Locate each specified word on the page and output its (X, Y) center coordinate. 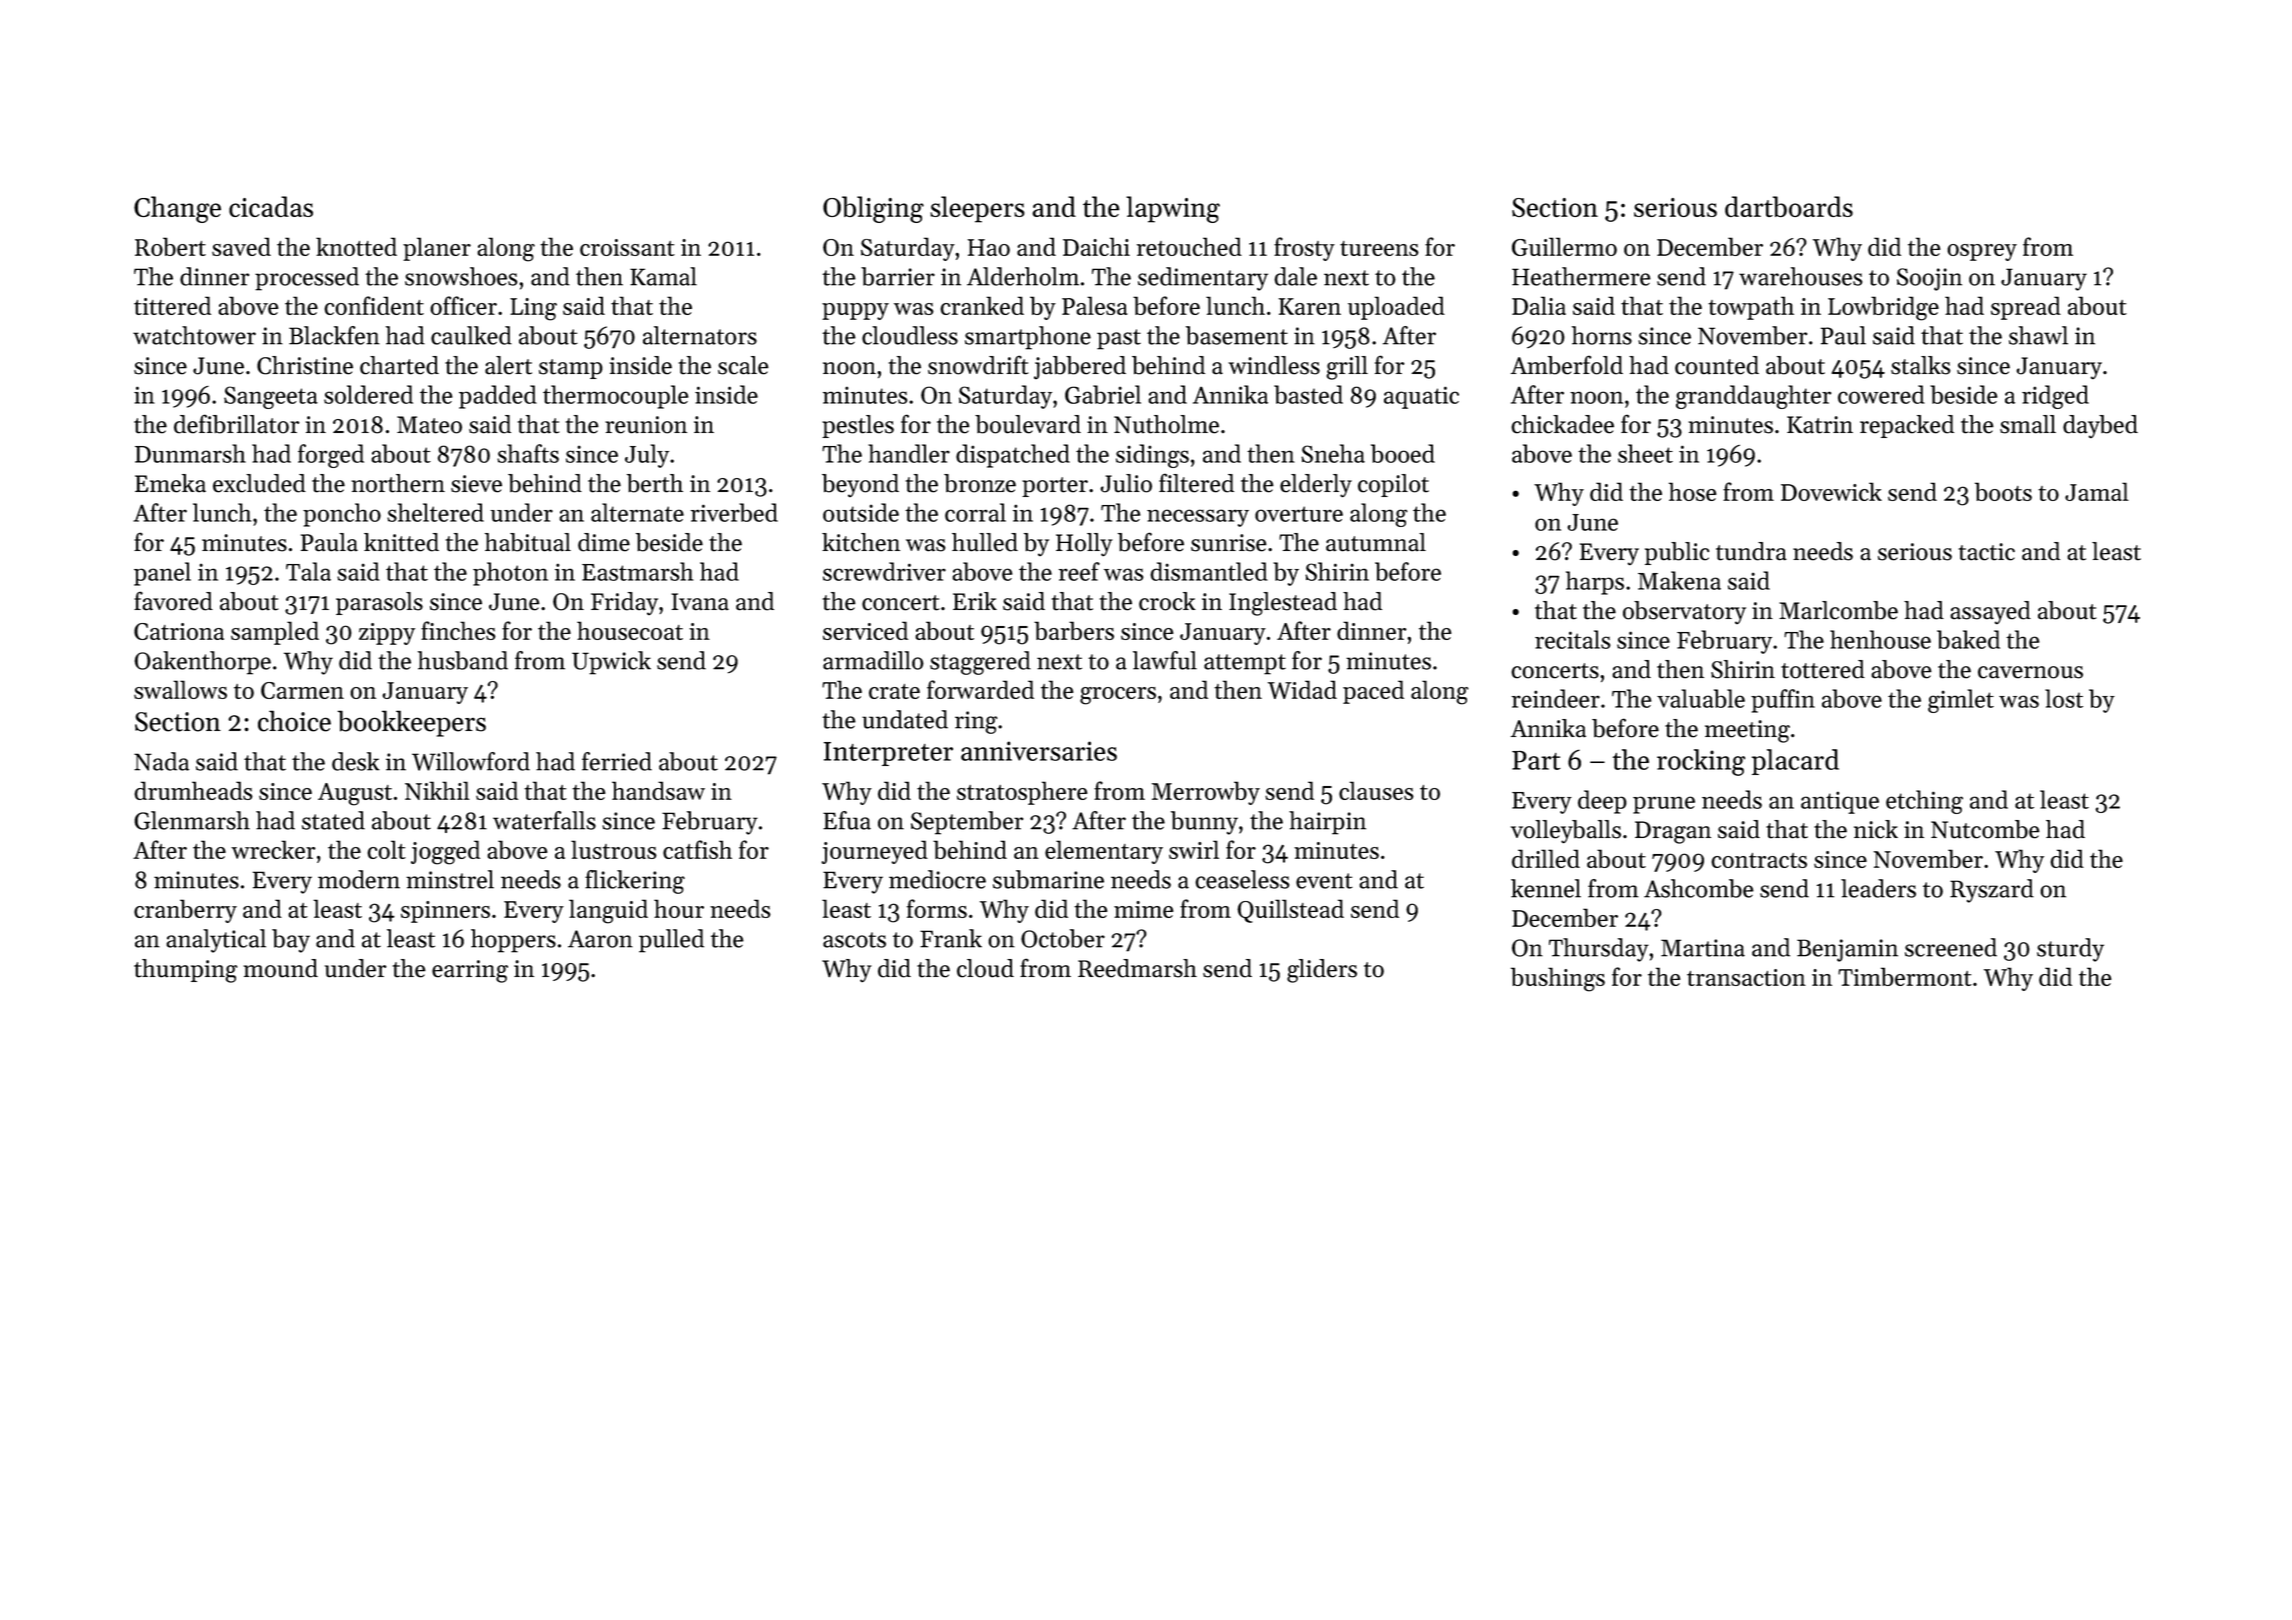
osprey (1982, 252)
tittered (172, 305)
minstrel (450, 879)
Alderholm (1023, 276)
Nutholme (1166, 424)
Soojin (1929, 279)
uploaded (1396, 308)
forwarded (980, 689)
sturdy (2070, 950)
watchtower (194, 335)
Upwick (611, 663)
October (1063, 938)
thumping (185, 971)
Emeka (170, 483)
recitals (1573, 639)
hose (1692, 491)
